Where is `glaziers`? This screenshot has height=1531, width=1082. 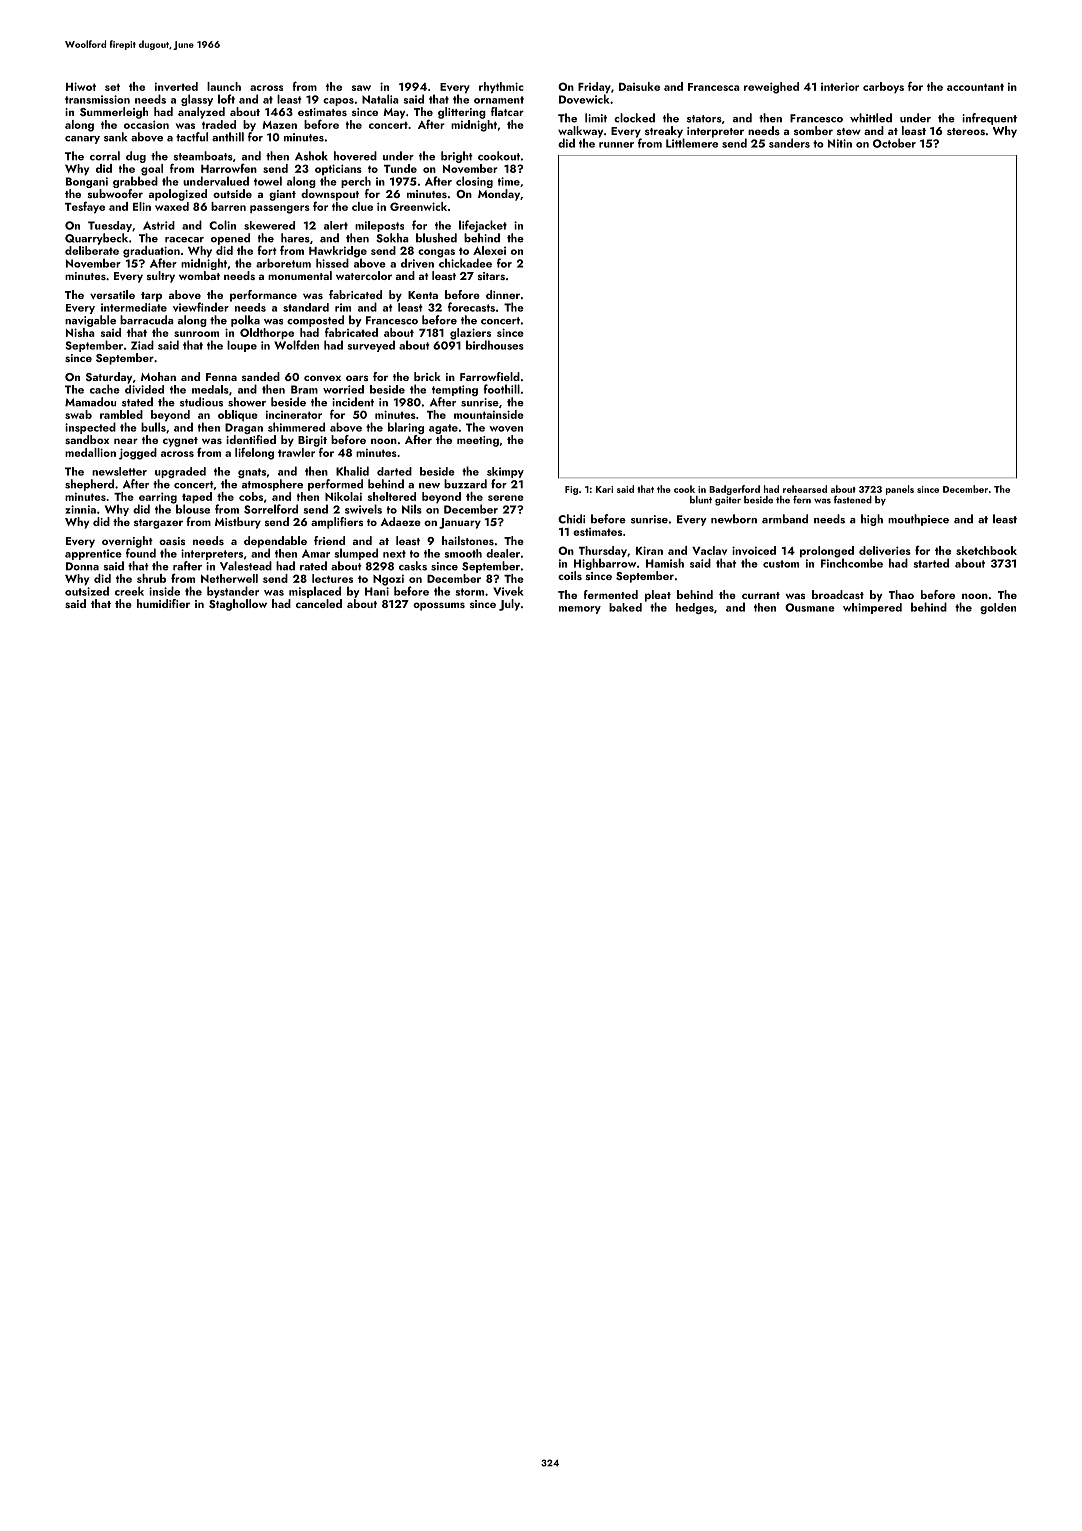 glaziers is located at coordinates (470, 334).
